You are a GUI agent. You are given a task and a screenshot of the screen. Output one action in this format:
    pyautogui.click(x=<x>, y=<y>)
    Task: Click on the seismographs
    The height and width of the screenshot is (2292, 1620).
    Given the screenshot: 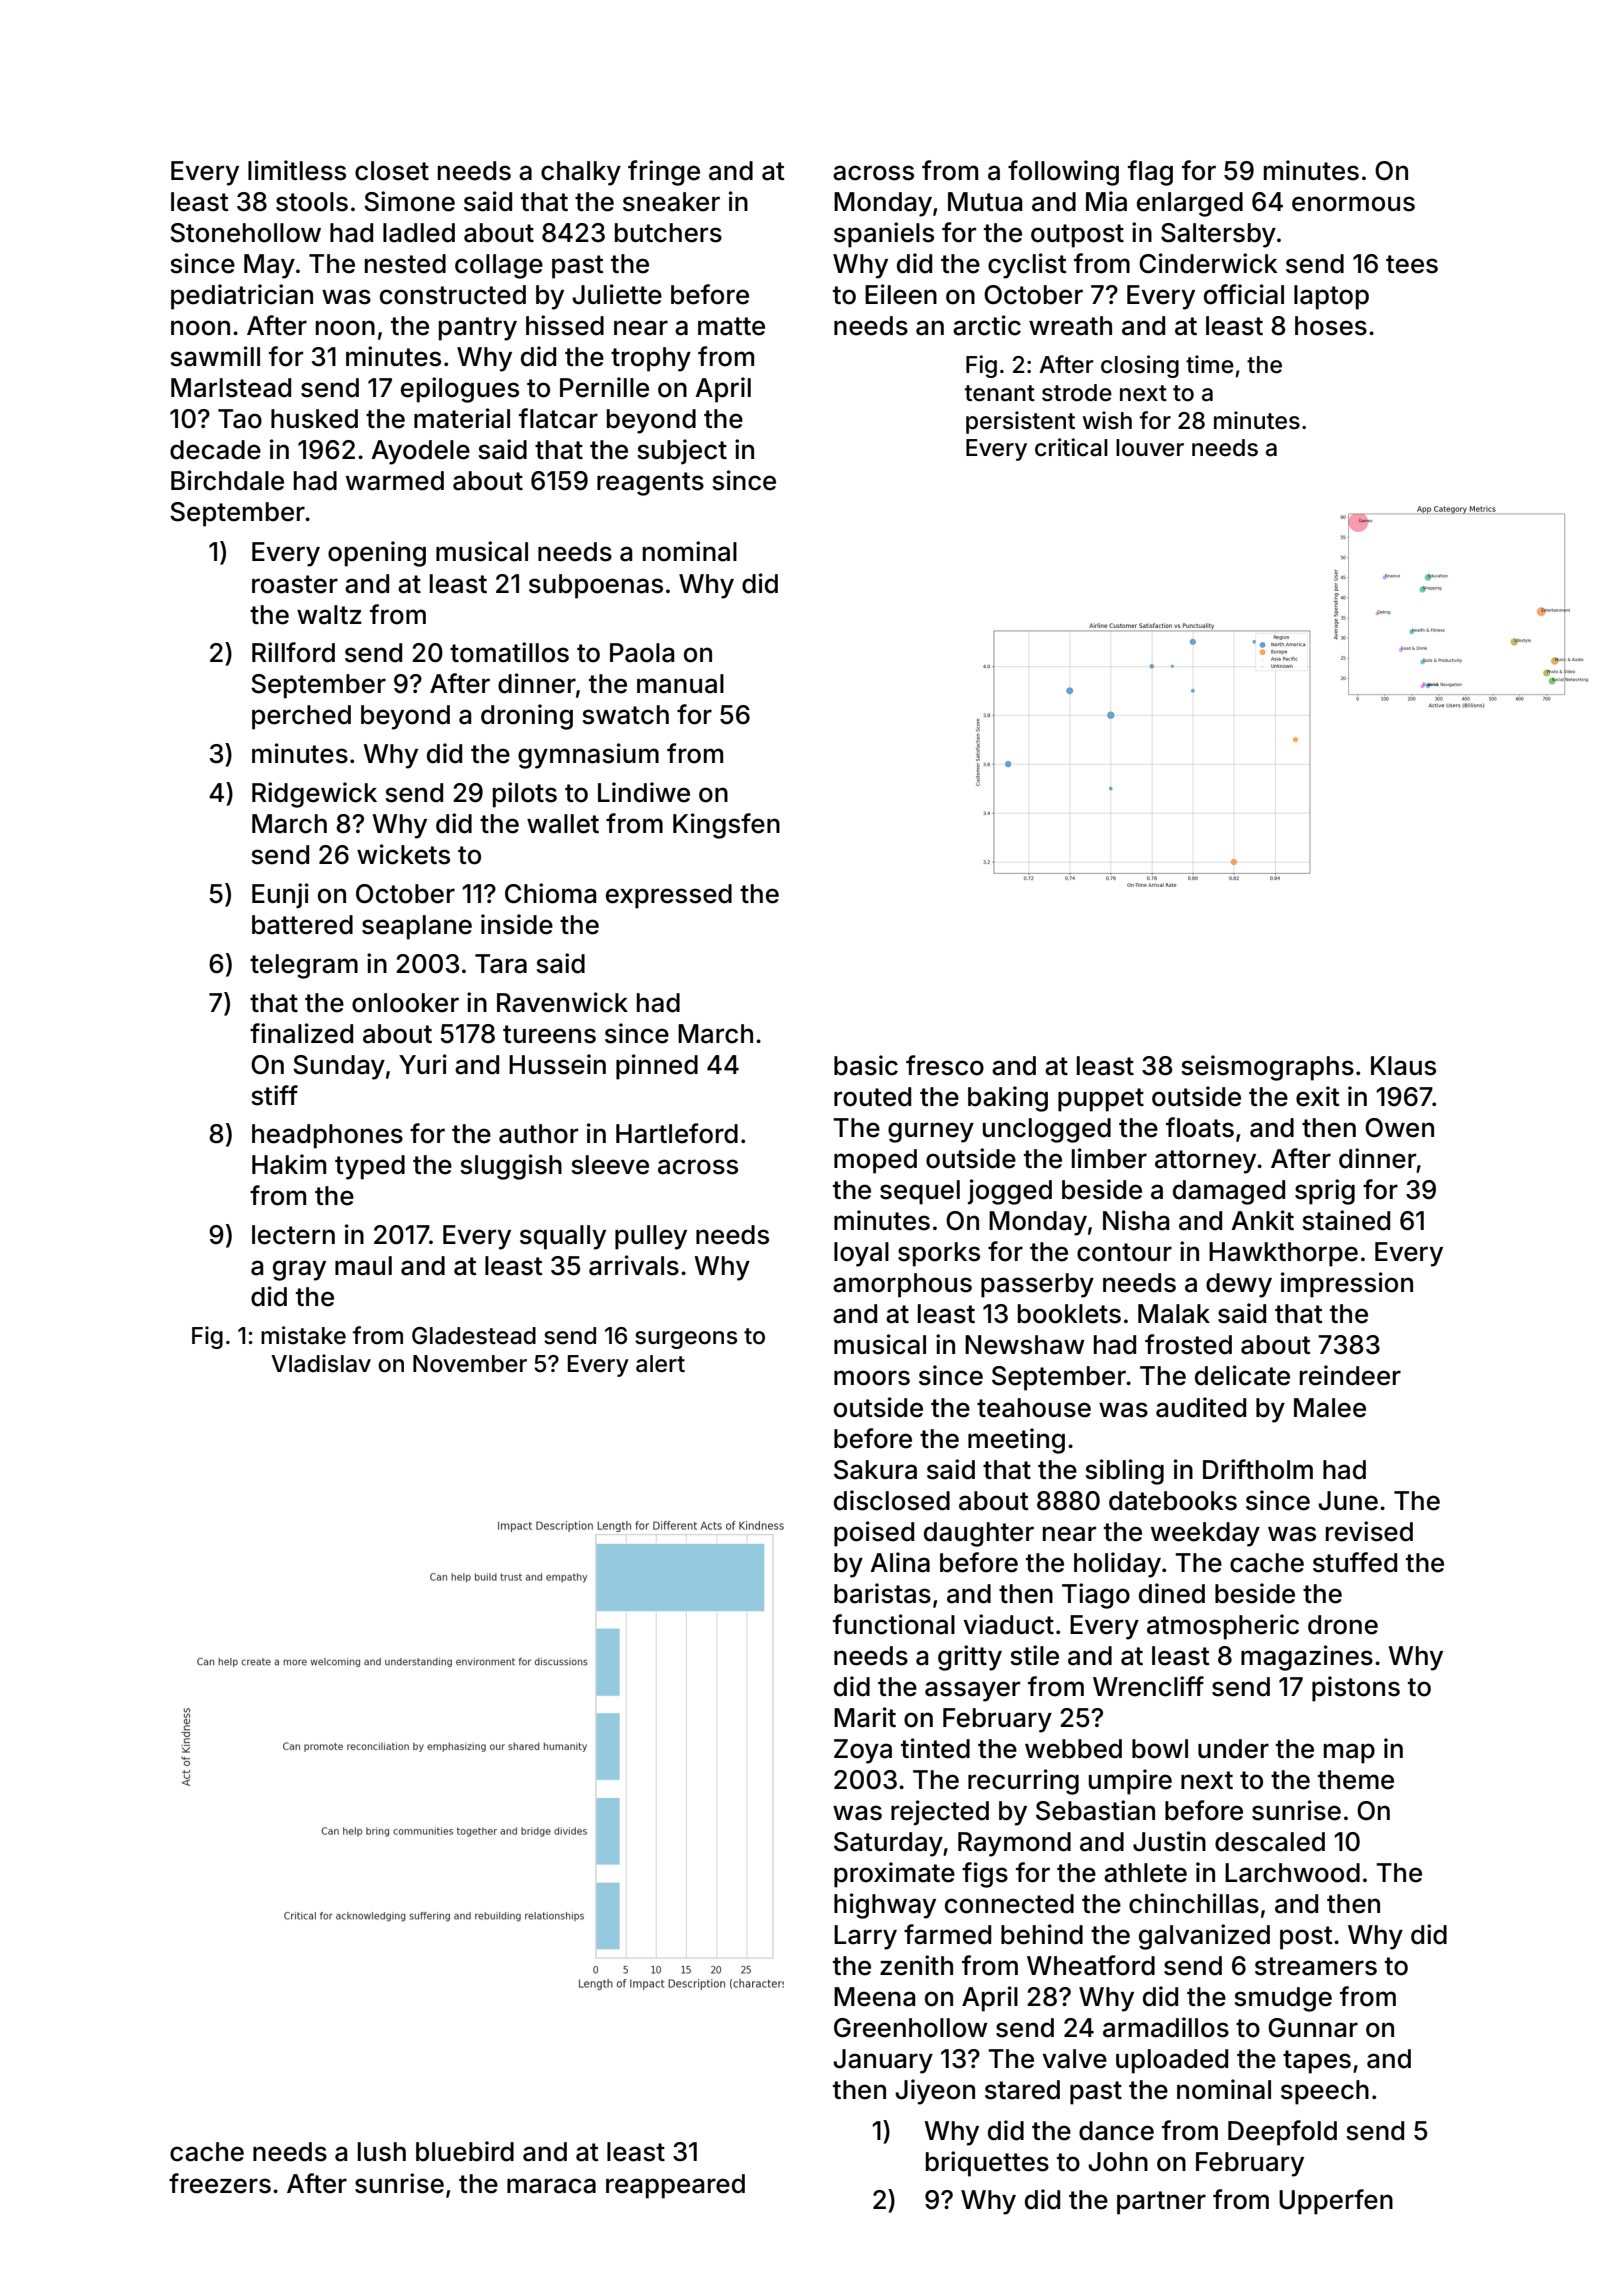 What is the action you would take?
    pyautogui.click(x=1267, y=1068)
